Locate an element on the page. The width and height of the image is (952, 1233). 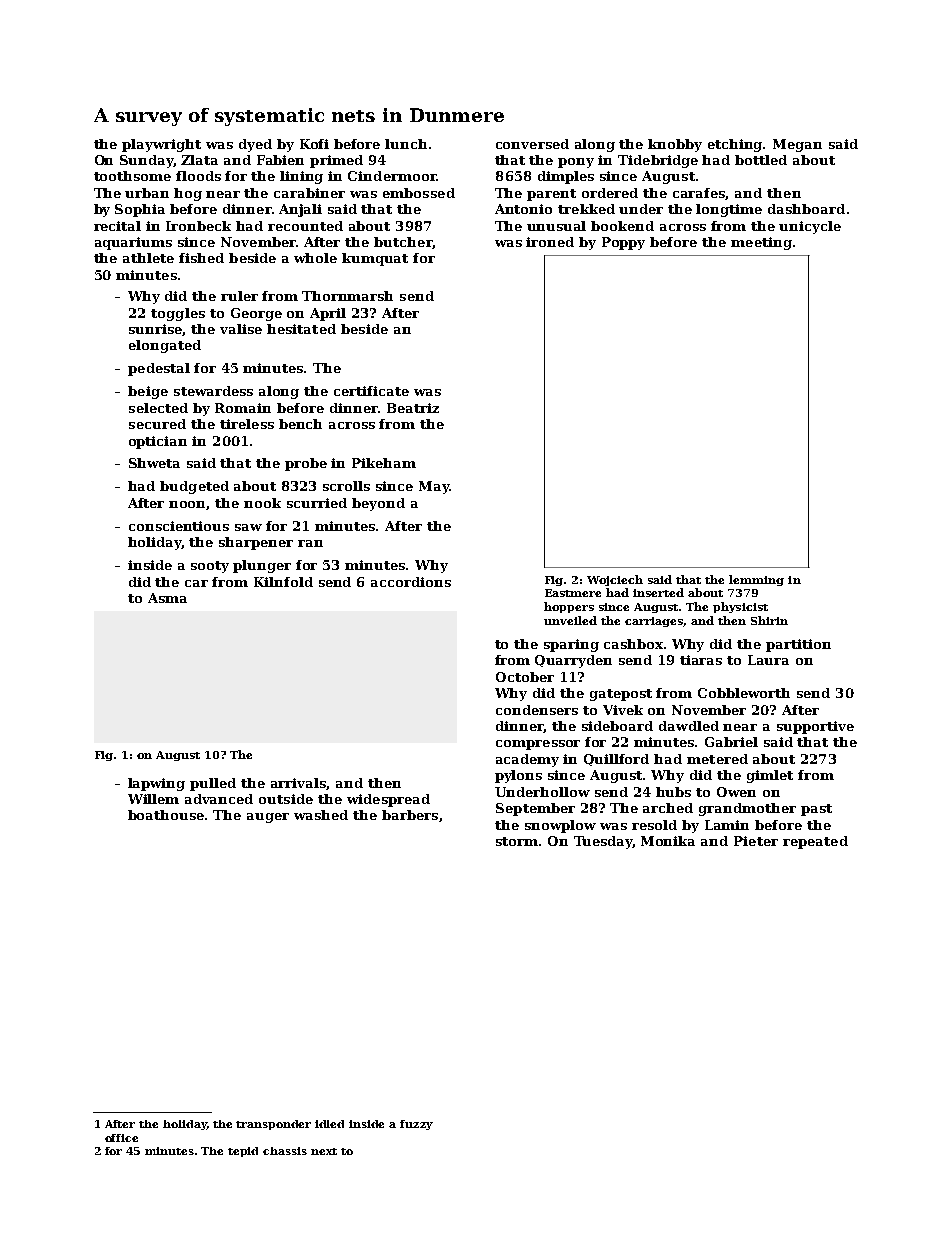
May is located at coordinates (434, 487).
